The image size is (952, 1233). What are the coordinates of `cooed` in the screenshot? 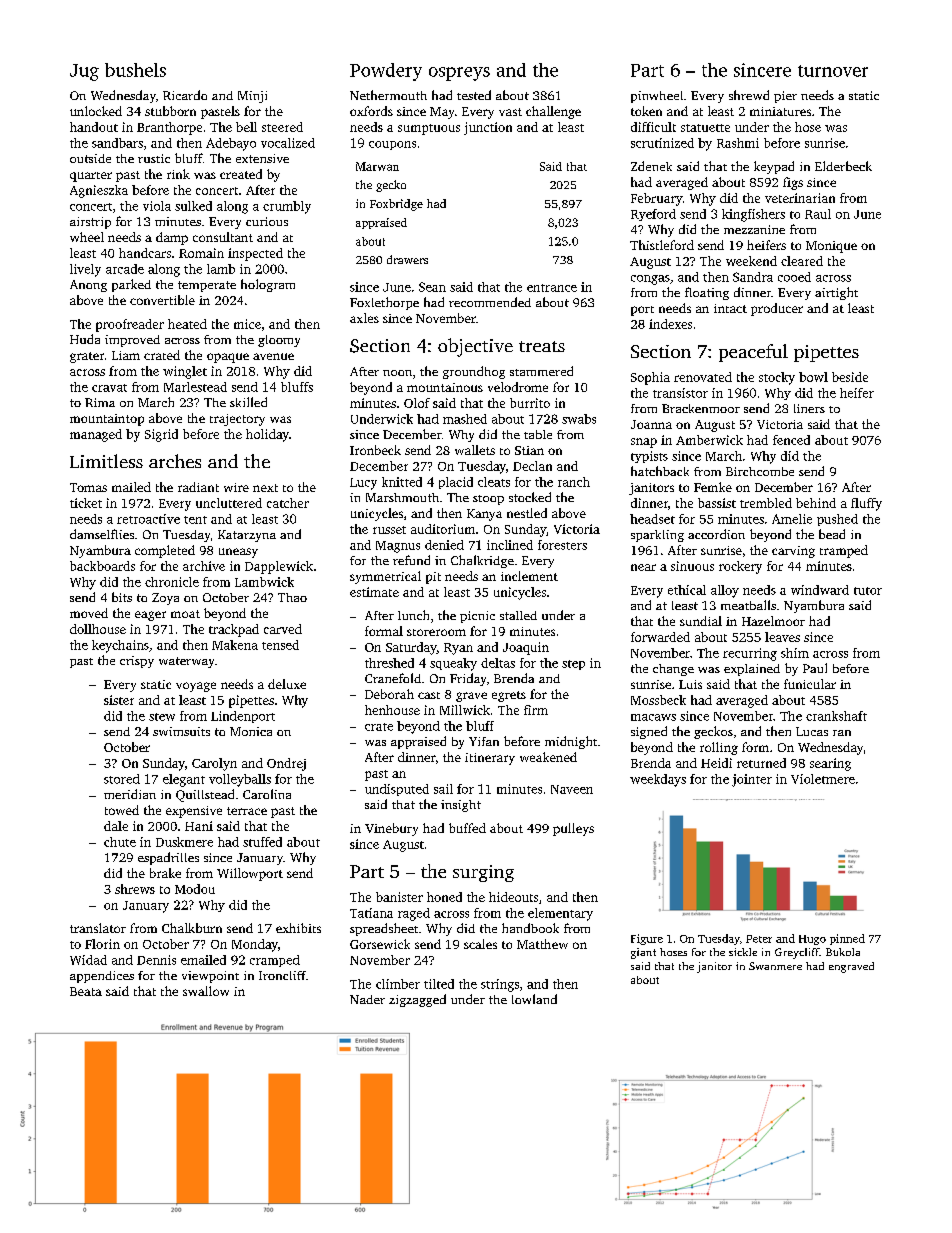 It's located at (794, 277).
